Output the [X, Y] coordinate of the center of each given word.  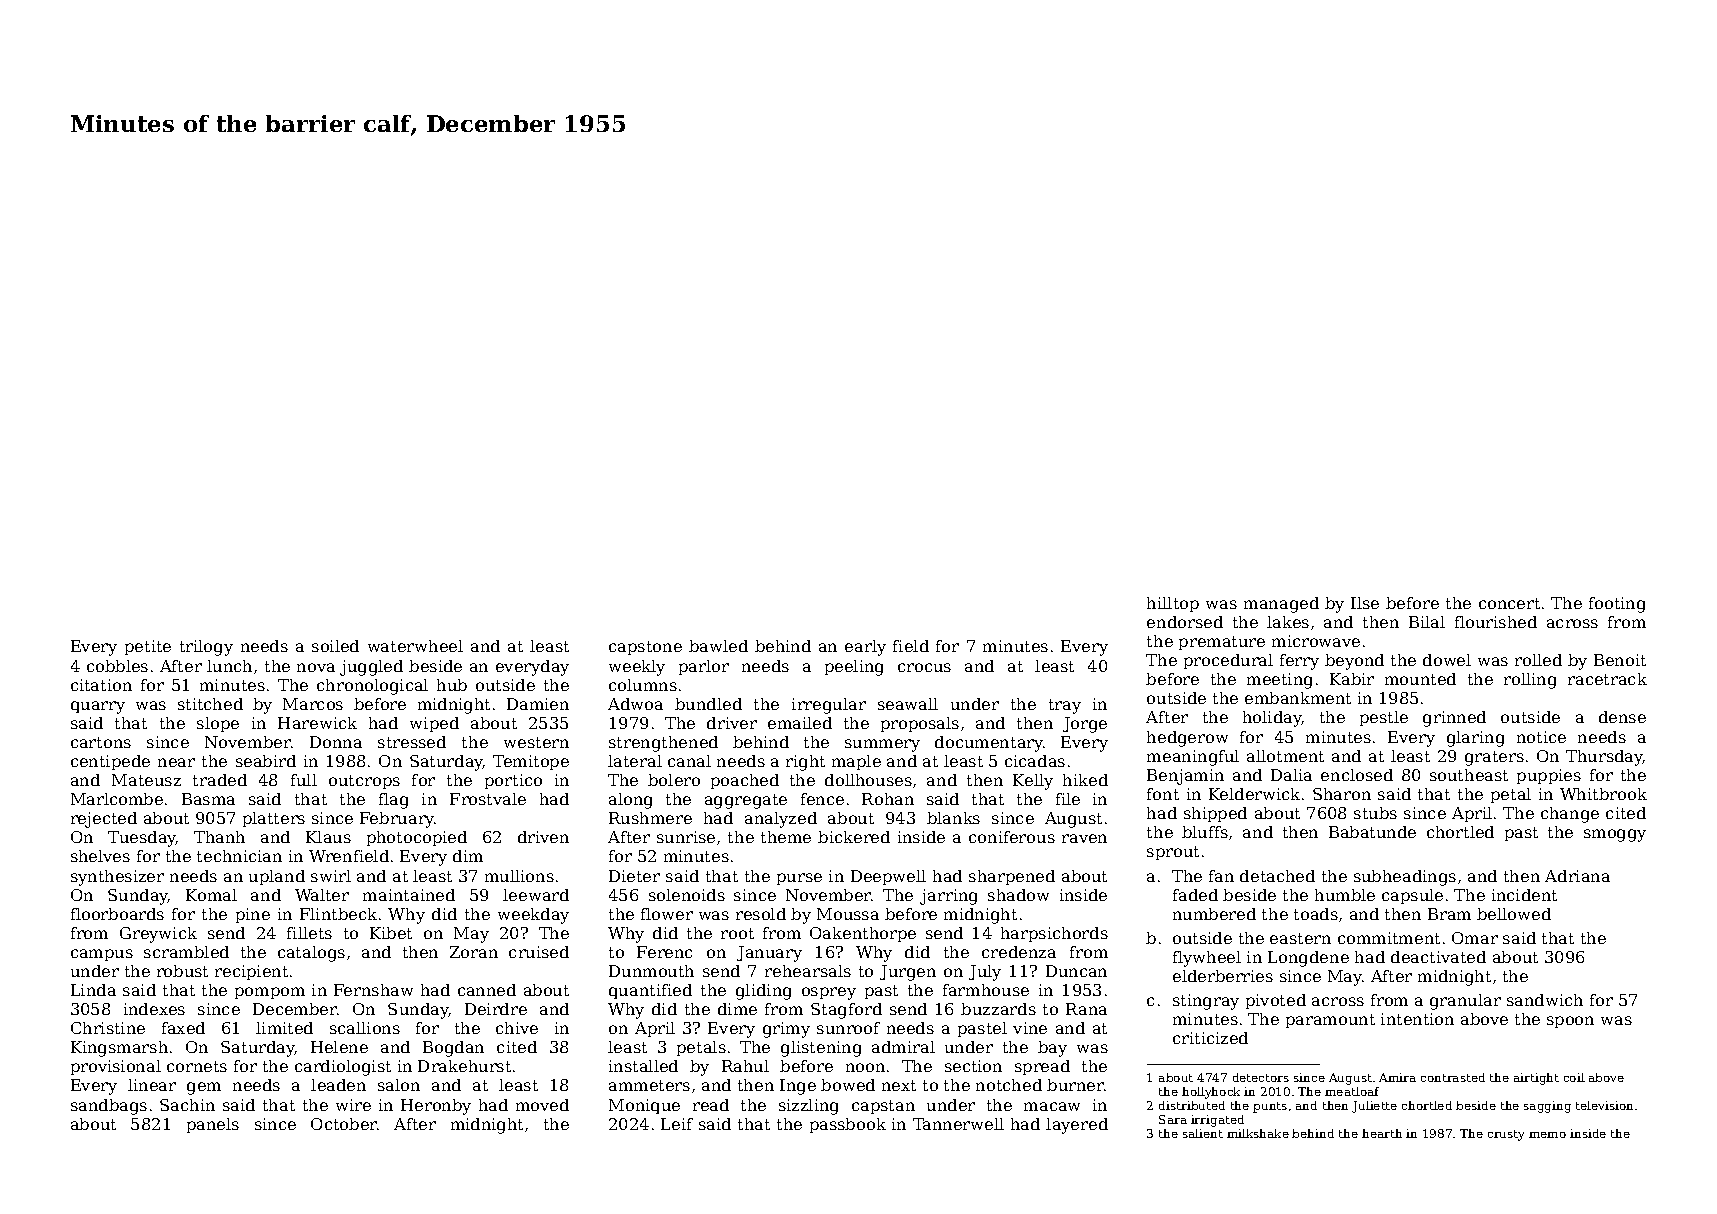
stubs [1375, 813]
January [769, 954]
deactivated [1438, 957]
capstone [645, 648]
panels [213, 1125]
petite [148, 647]
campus [102, 955]
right [805, 763]
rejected [104, 820]
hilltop [1173, 604]
